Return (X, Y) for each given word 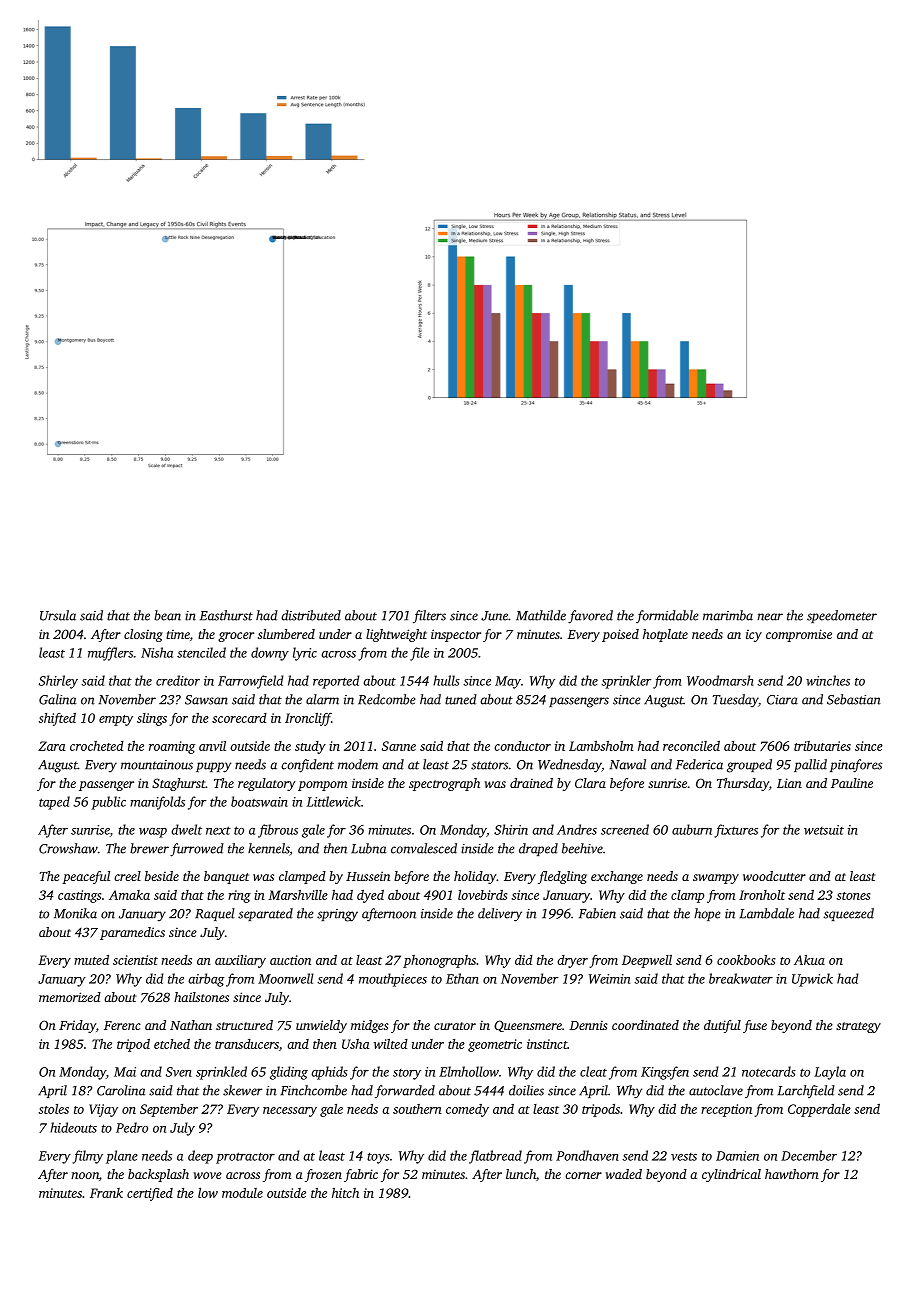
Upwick (812, 980)
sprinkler (626, 682)
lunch (521, 1174)
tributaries (822, 746)
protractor (245, 1158)
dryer (572, 961)
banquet (226, 877)
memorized (70, 997)
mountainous (157, 765)
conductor (522, 746)
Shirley (58, 682)
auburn (692, 829)
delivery (500, 915)
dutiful (722, 1026)
